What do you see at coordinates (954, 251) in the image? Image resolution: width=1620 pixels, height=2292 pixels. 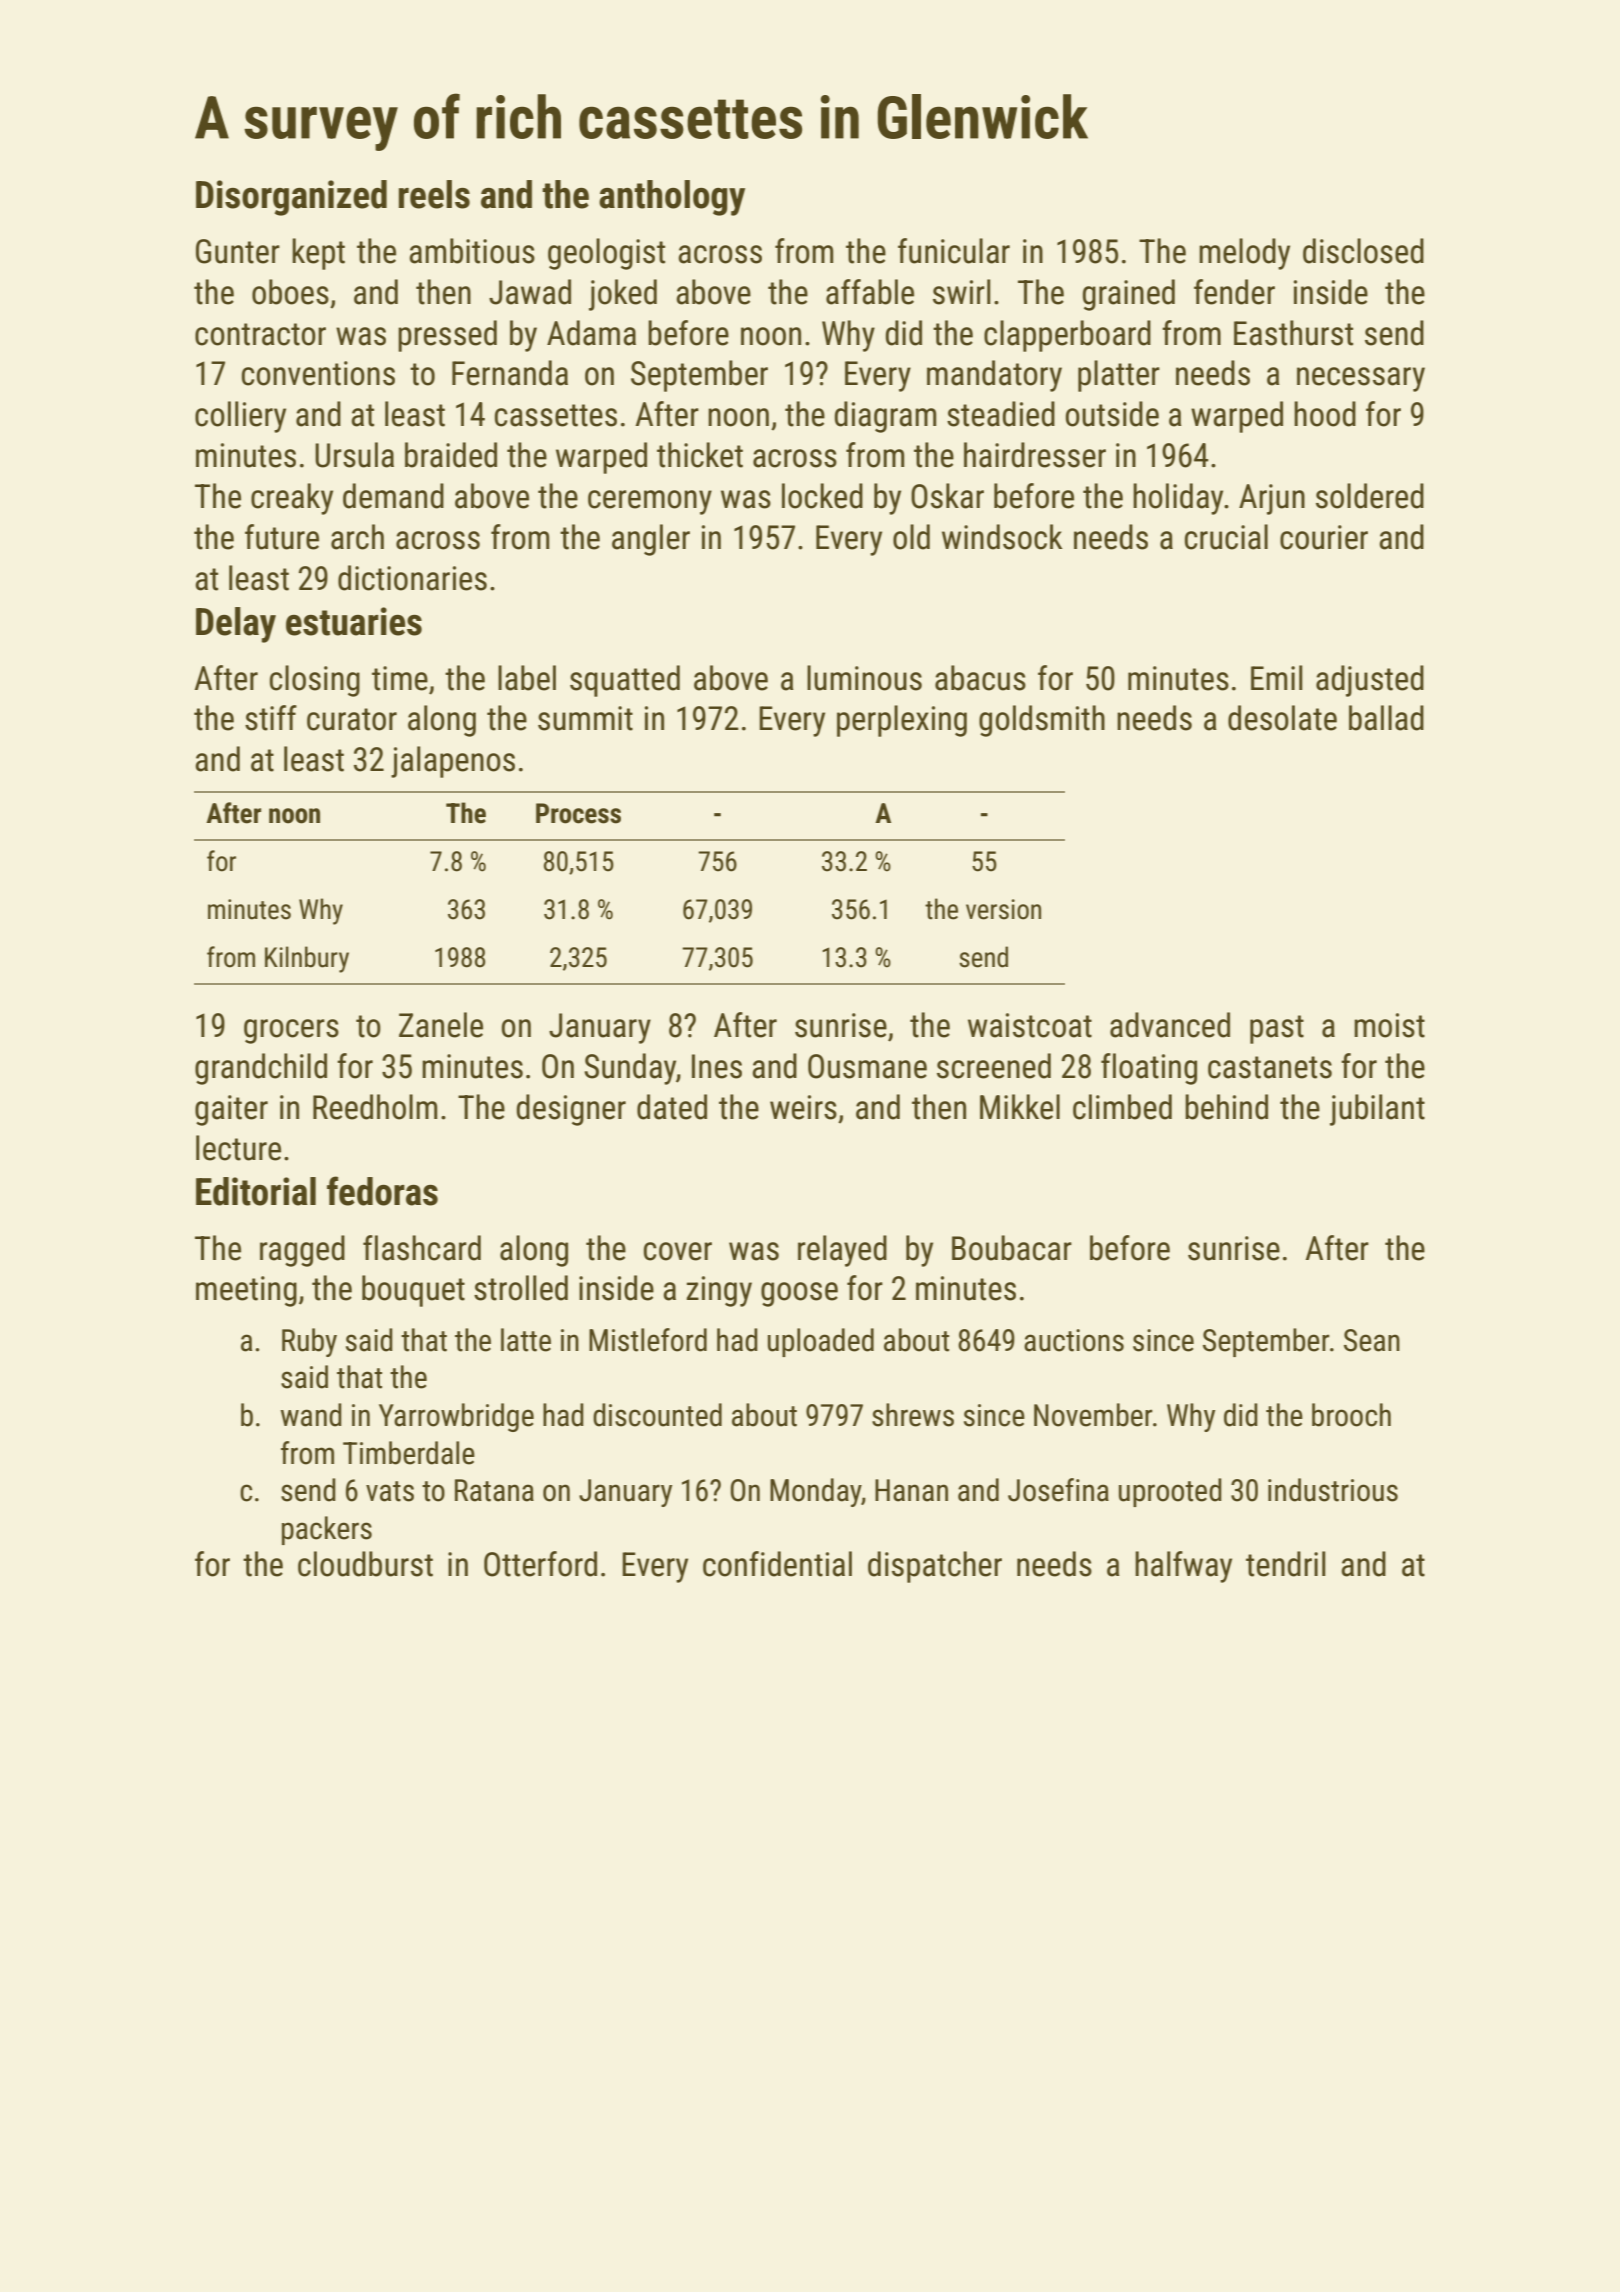 I see `funicular` at bounding box center [954, 251].
